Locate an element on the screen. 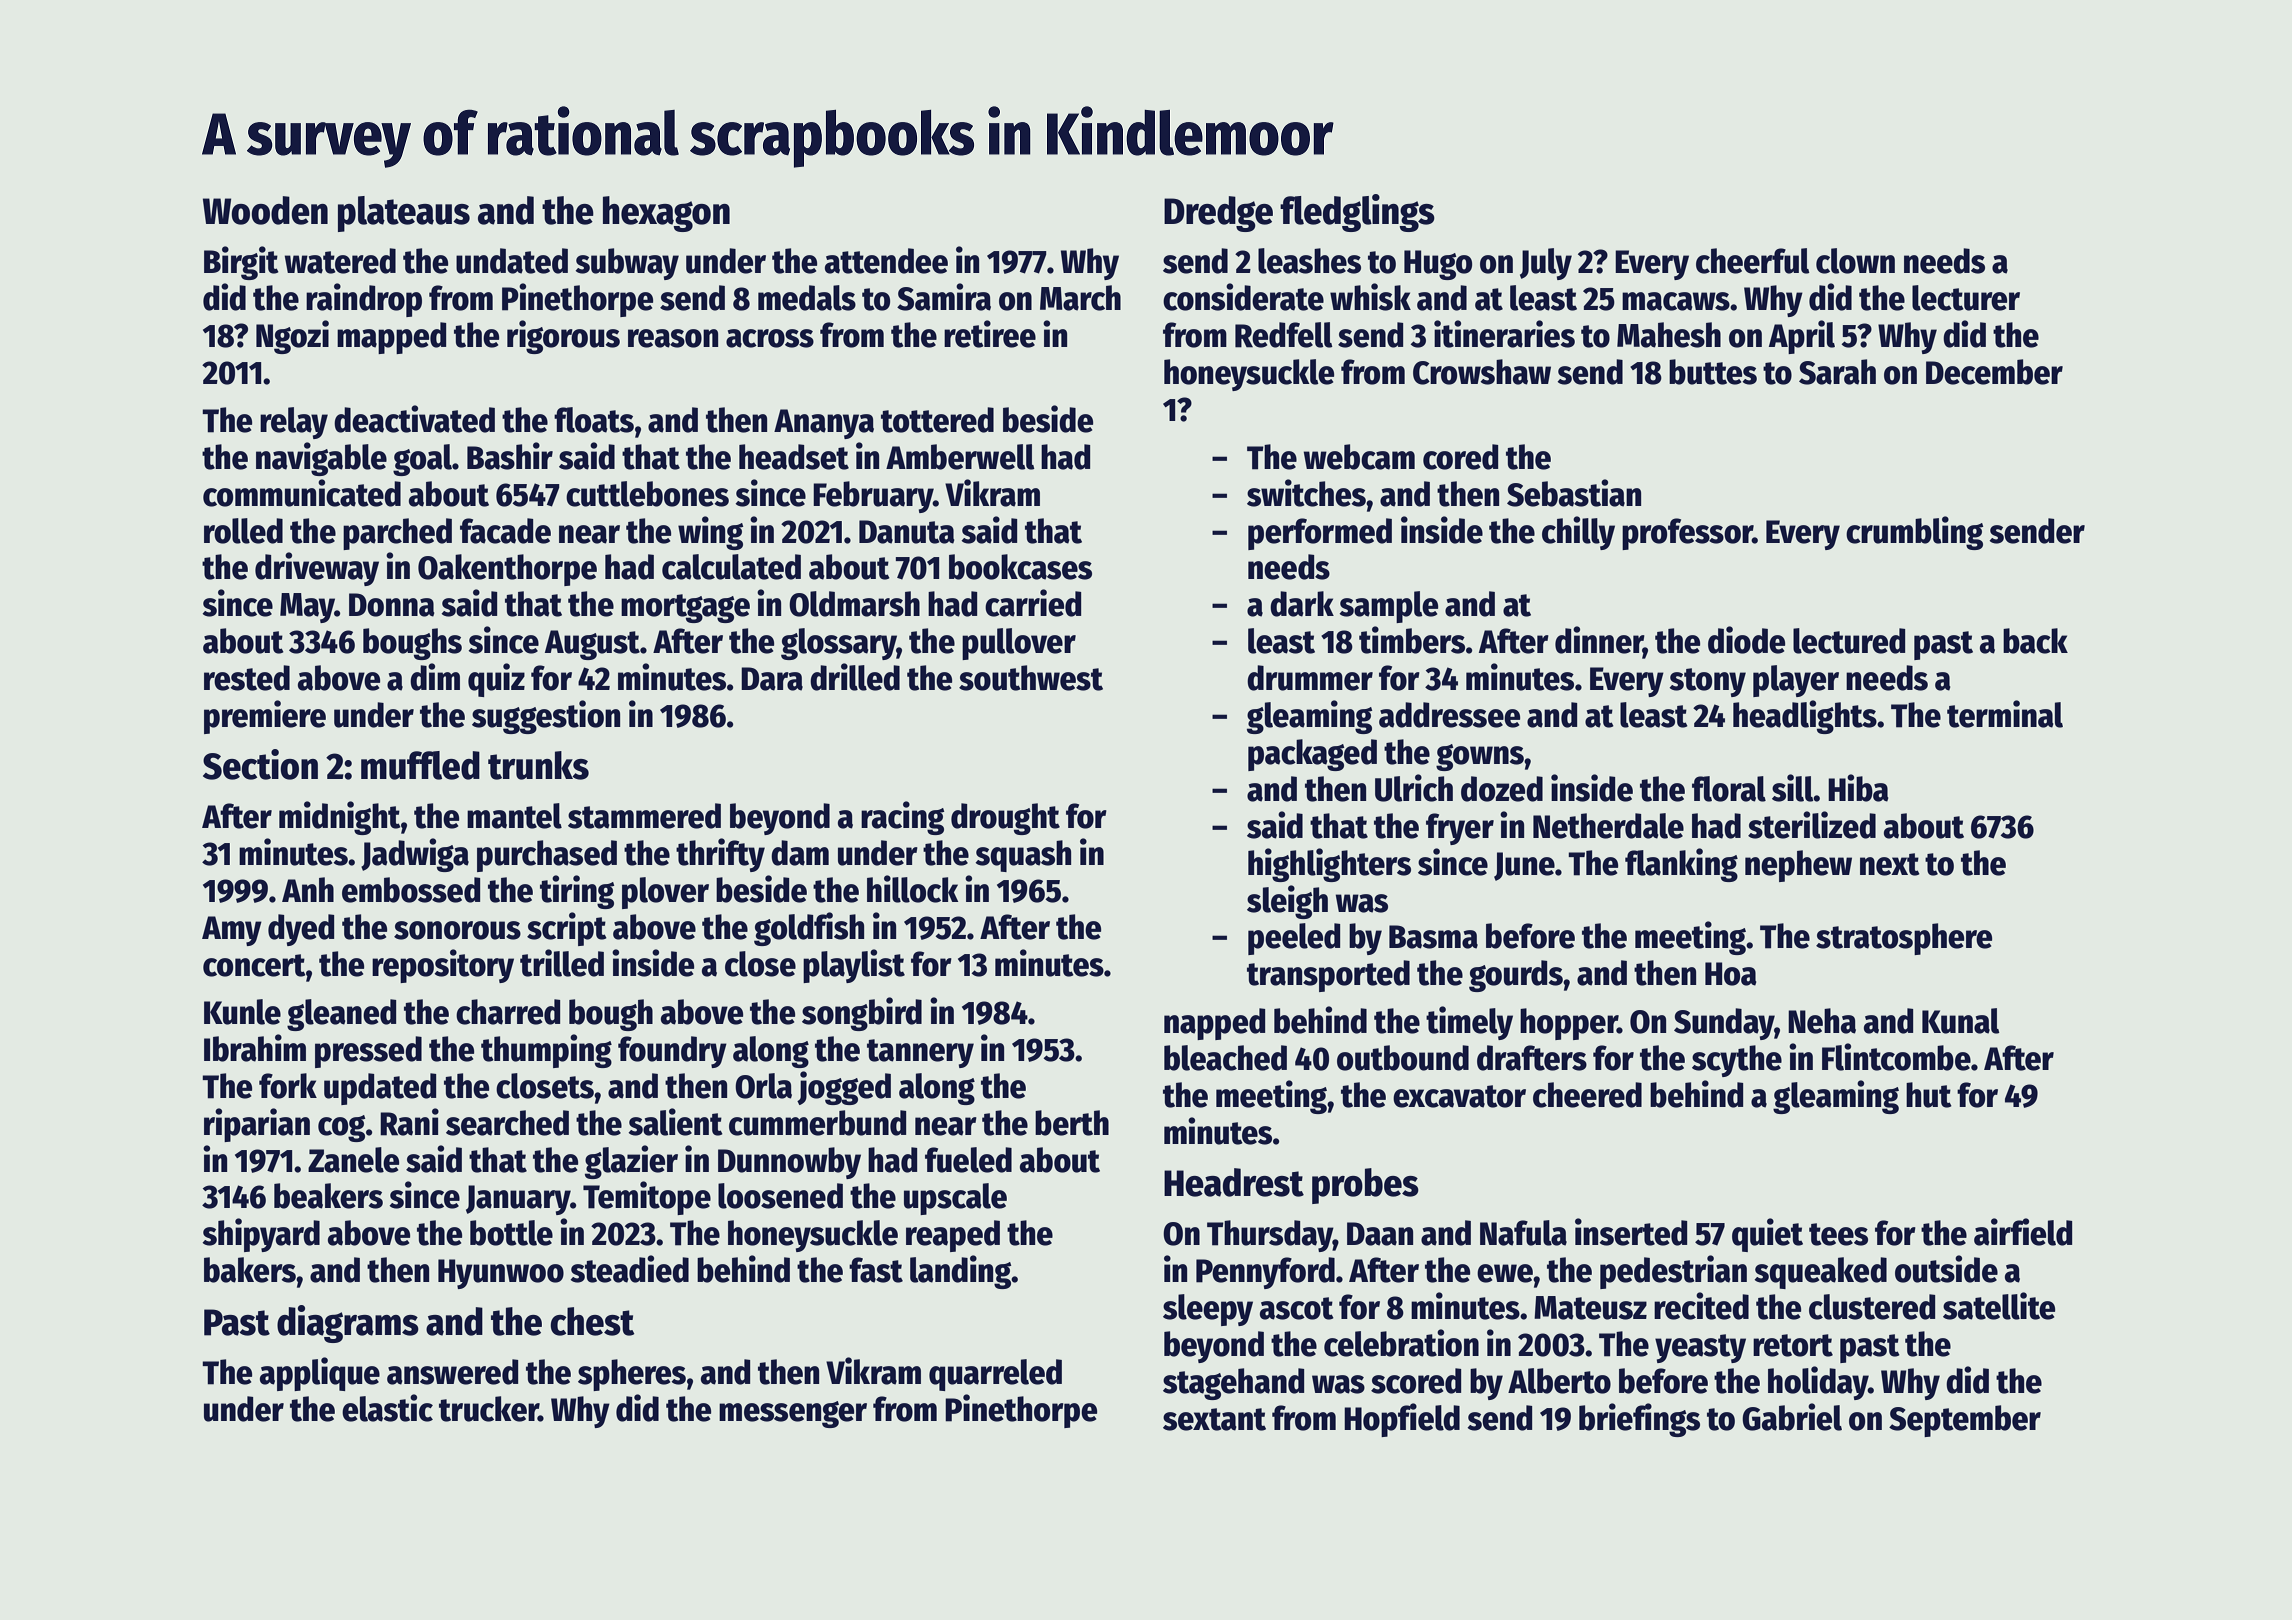  Section is located at coordinates (260, 764).
